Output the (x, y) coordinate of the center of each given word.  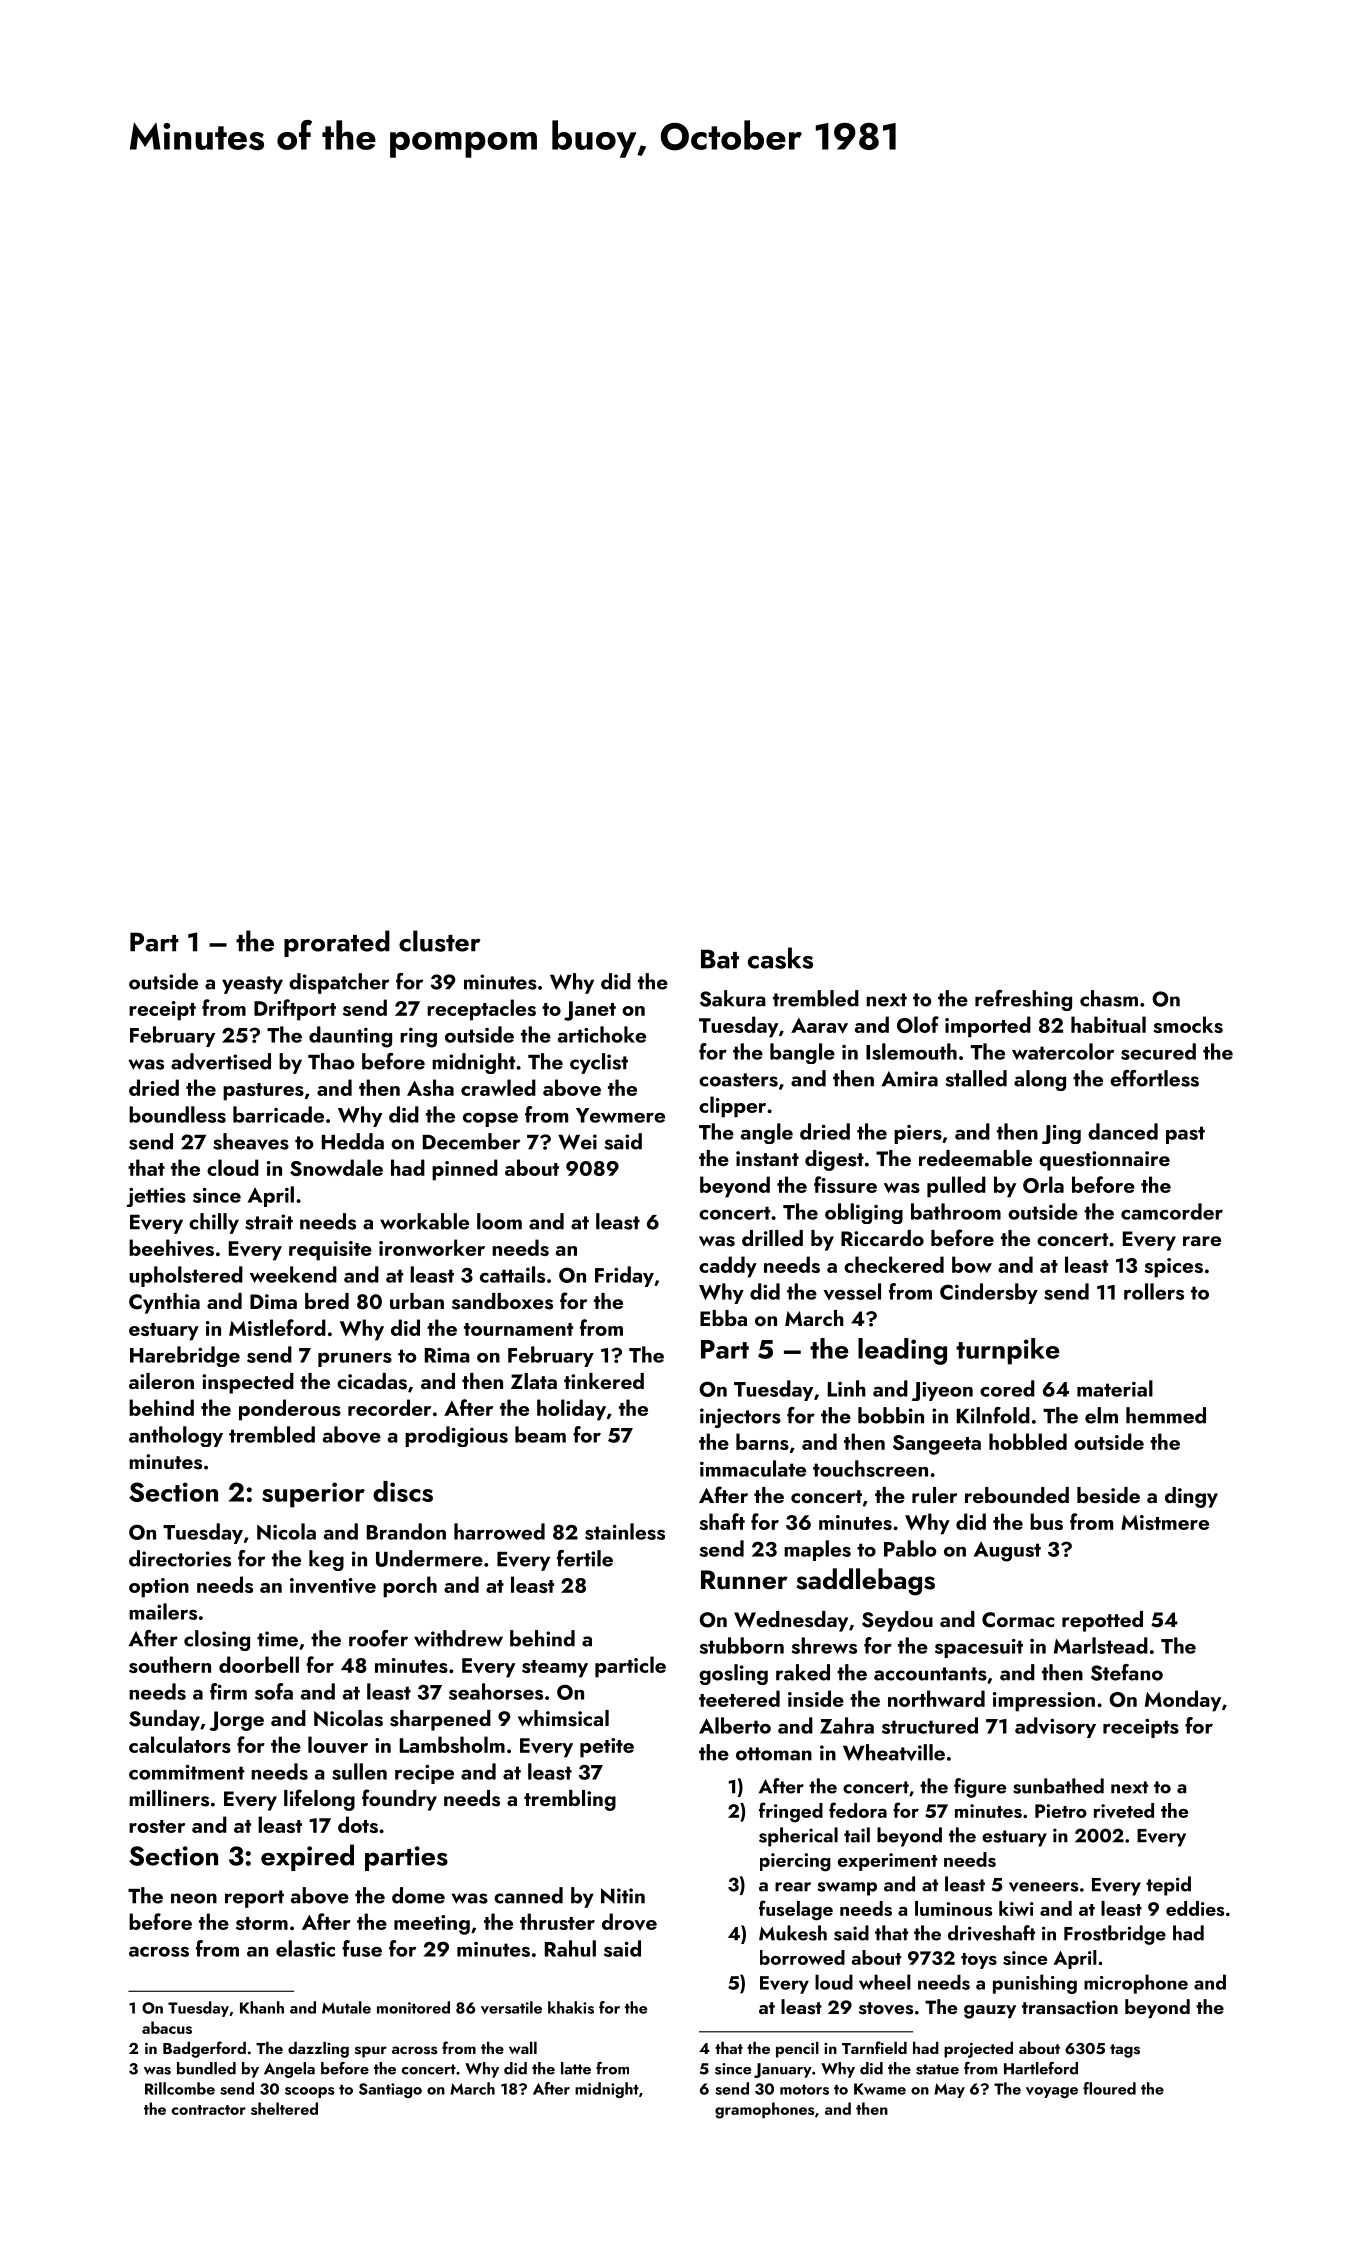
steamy (555, 1669)
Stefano (1127, 1672)
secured (1158, 1051)
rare (1202, 1241)
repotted (1102, 1621)
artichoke (602, 1034)
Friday (624, 1276)
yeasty (252, 985)
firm (228, 1691)
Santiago (390, 2090)
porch (410, 1587)
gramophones (765, 2110)
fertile (585, 1558)
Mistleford (277, 1327)
